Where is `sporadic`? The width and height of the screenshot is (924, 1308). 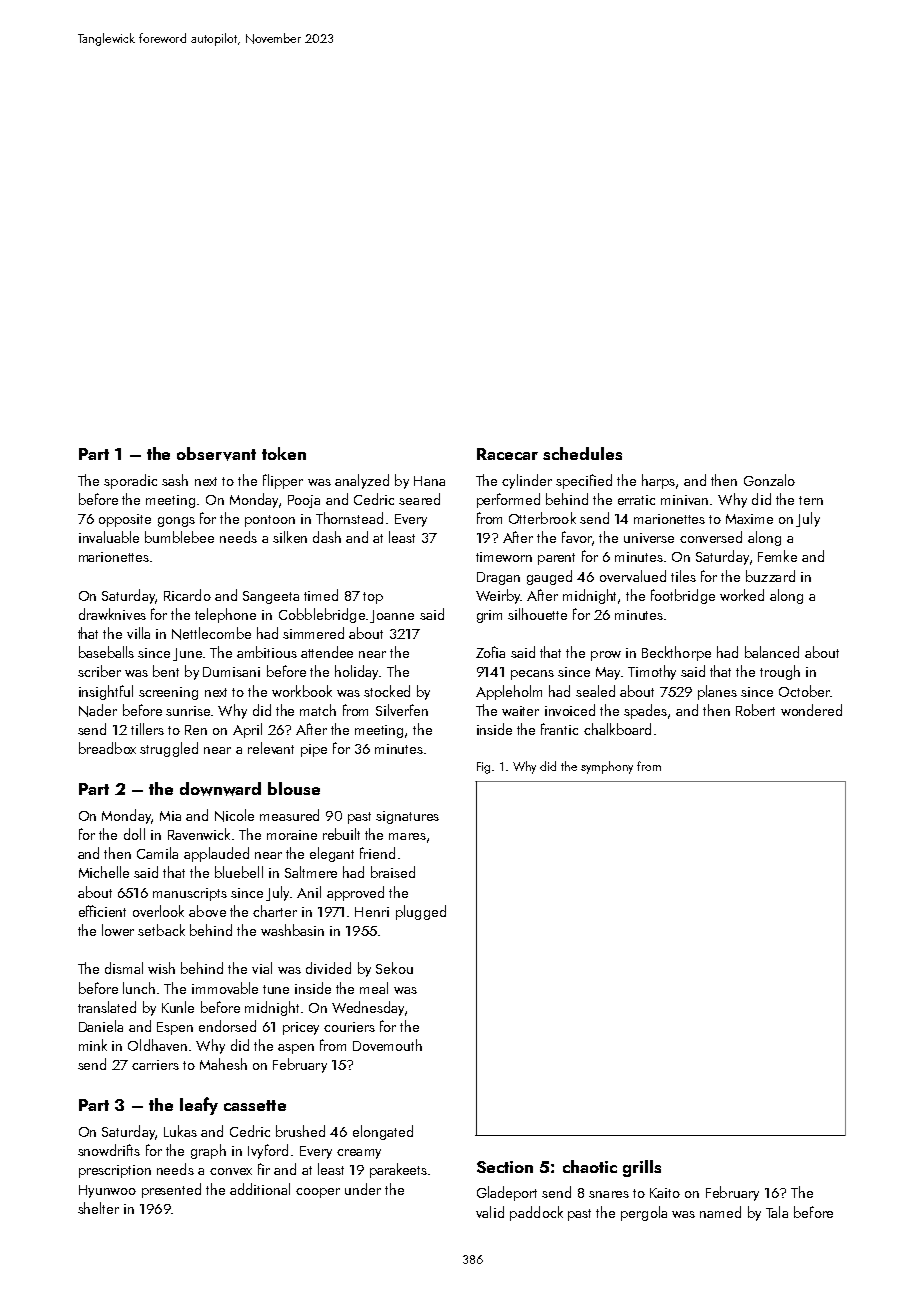
sporadic is located at coordinates (130, 481).
